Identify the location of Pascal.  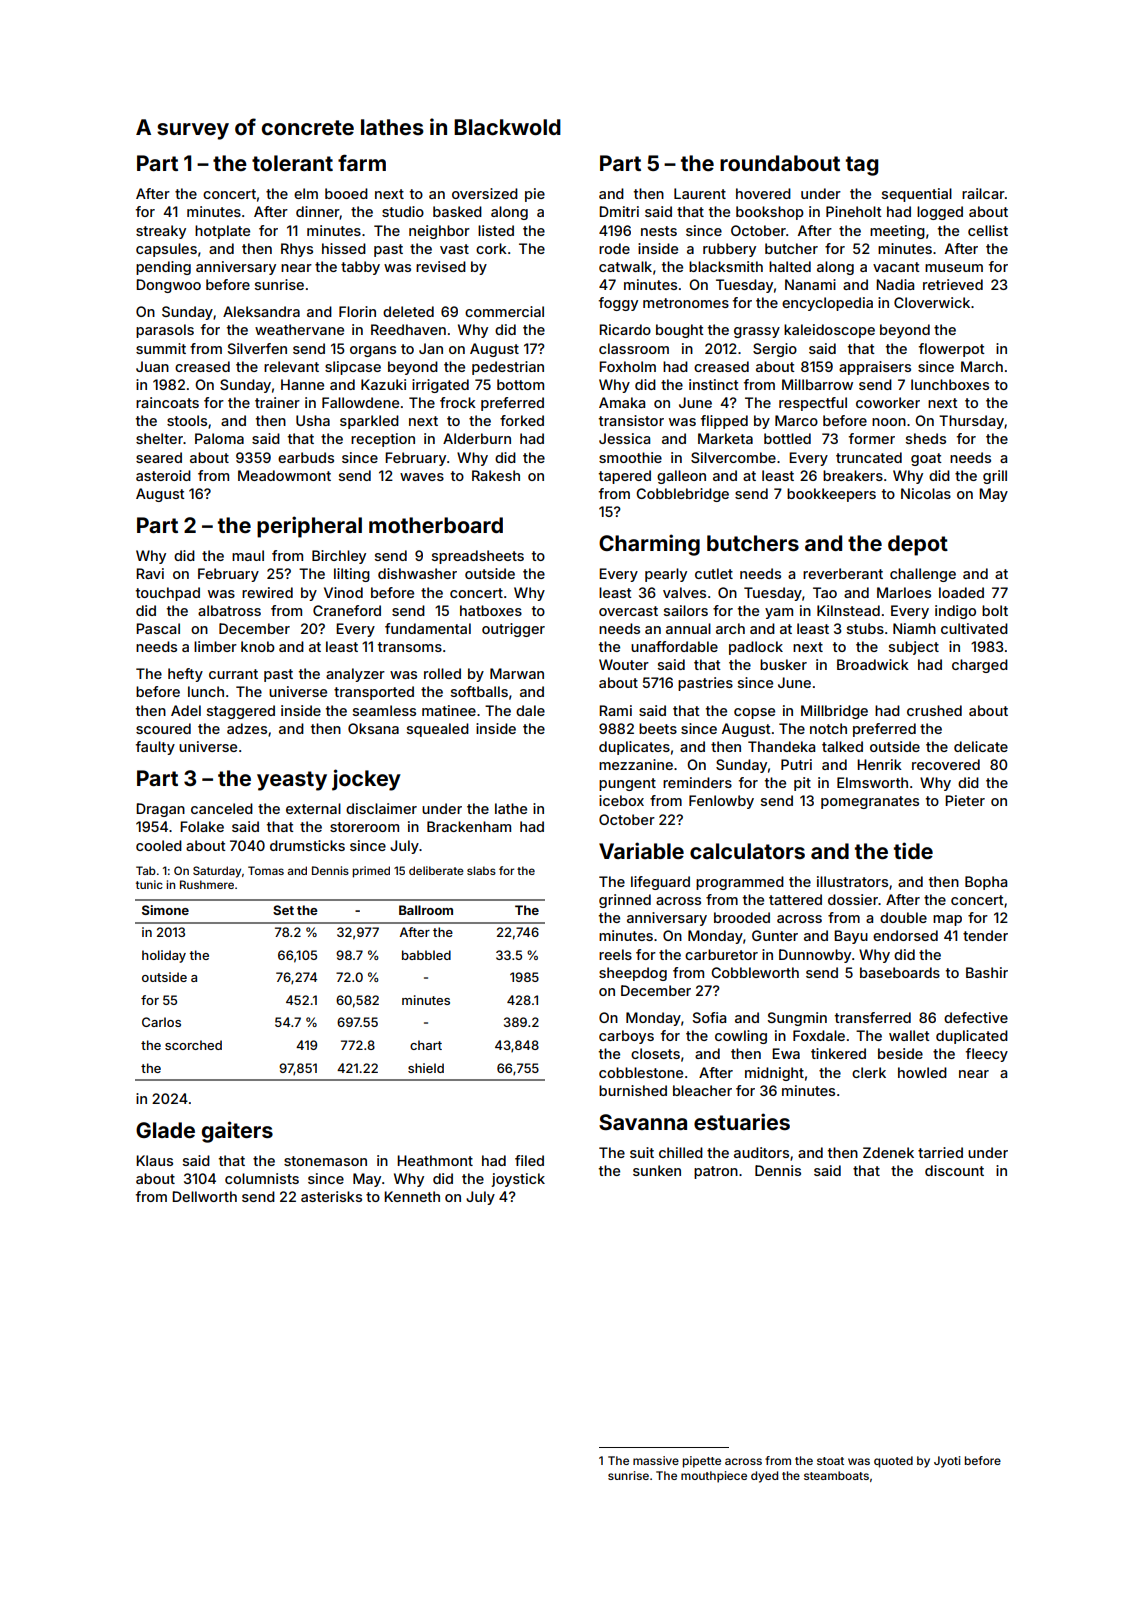
(158, 628).
